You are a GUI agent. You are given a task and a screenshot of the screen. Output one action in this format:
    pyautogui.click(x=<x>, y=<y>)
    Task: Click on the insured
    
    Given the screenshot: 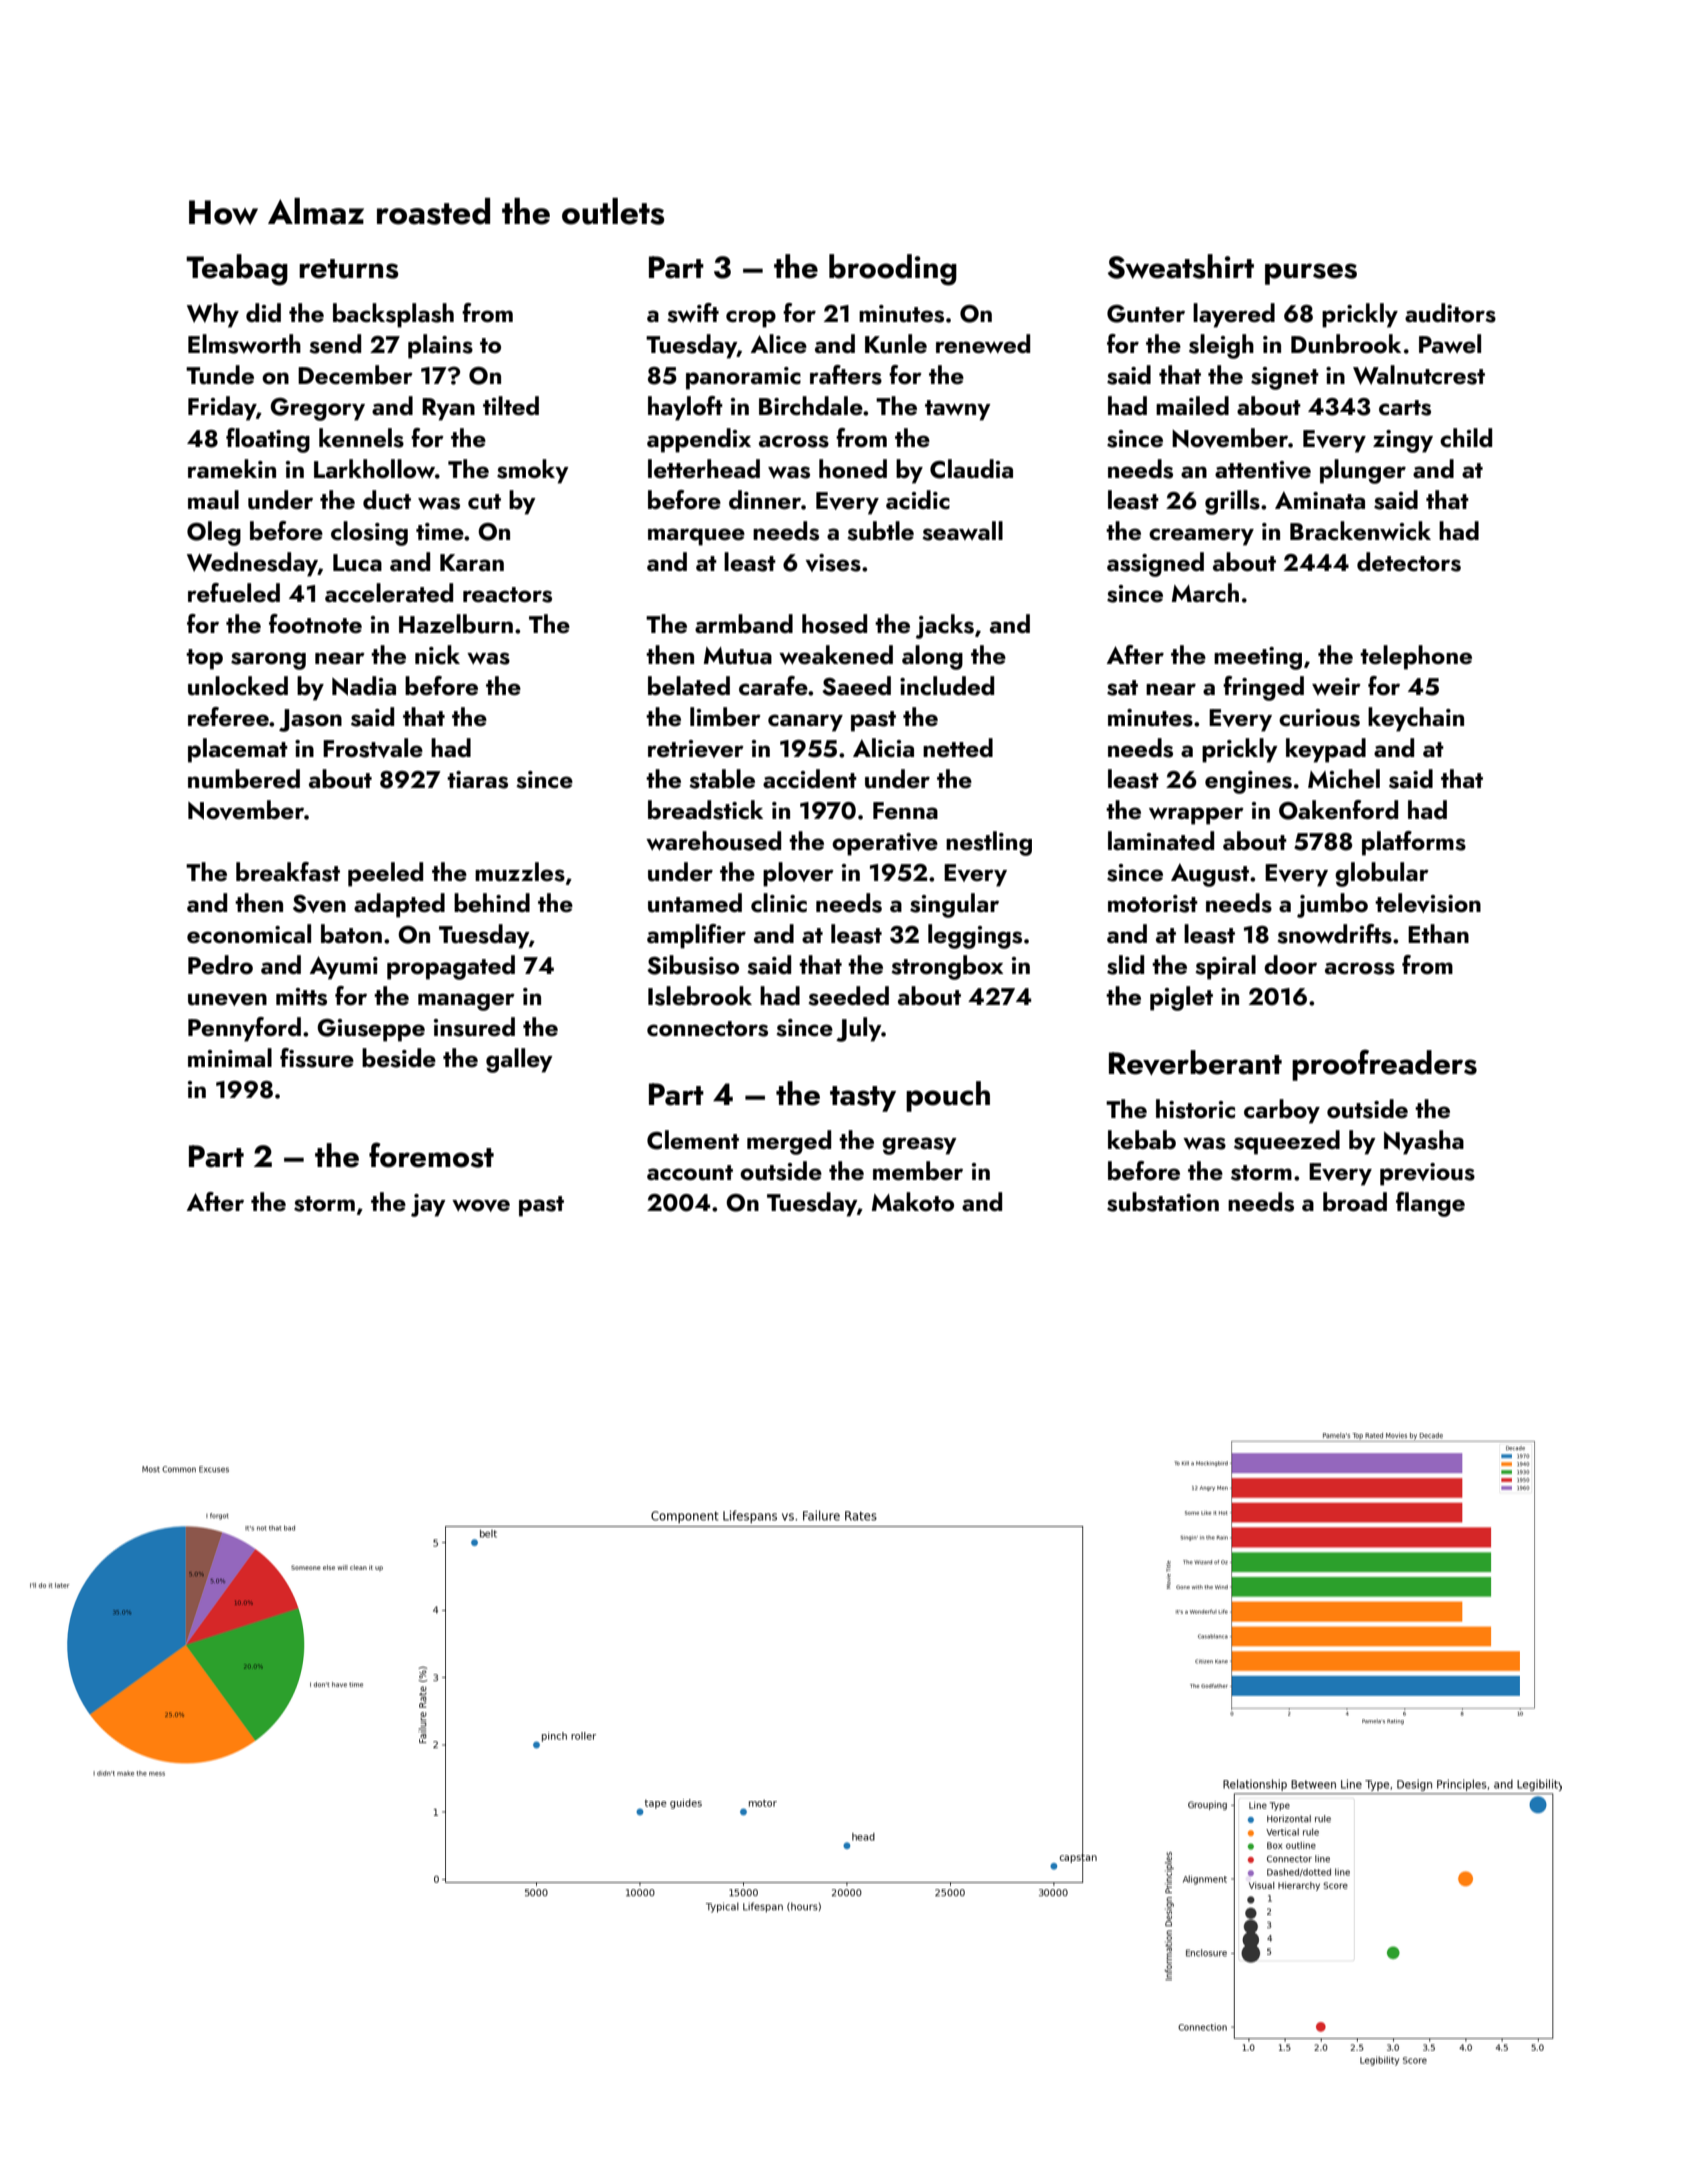 What is the action you would take?
    pyautogui.click(x=474, y=1027)
